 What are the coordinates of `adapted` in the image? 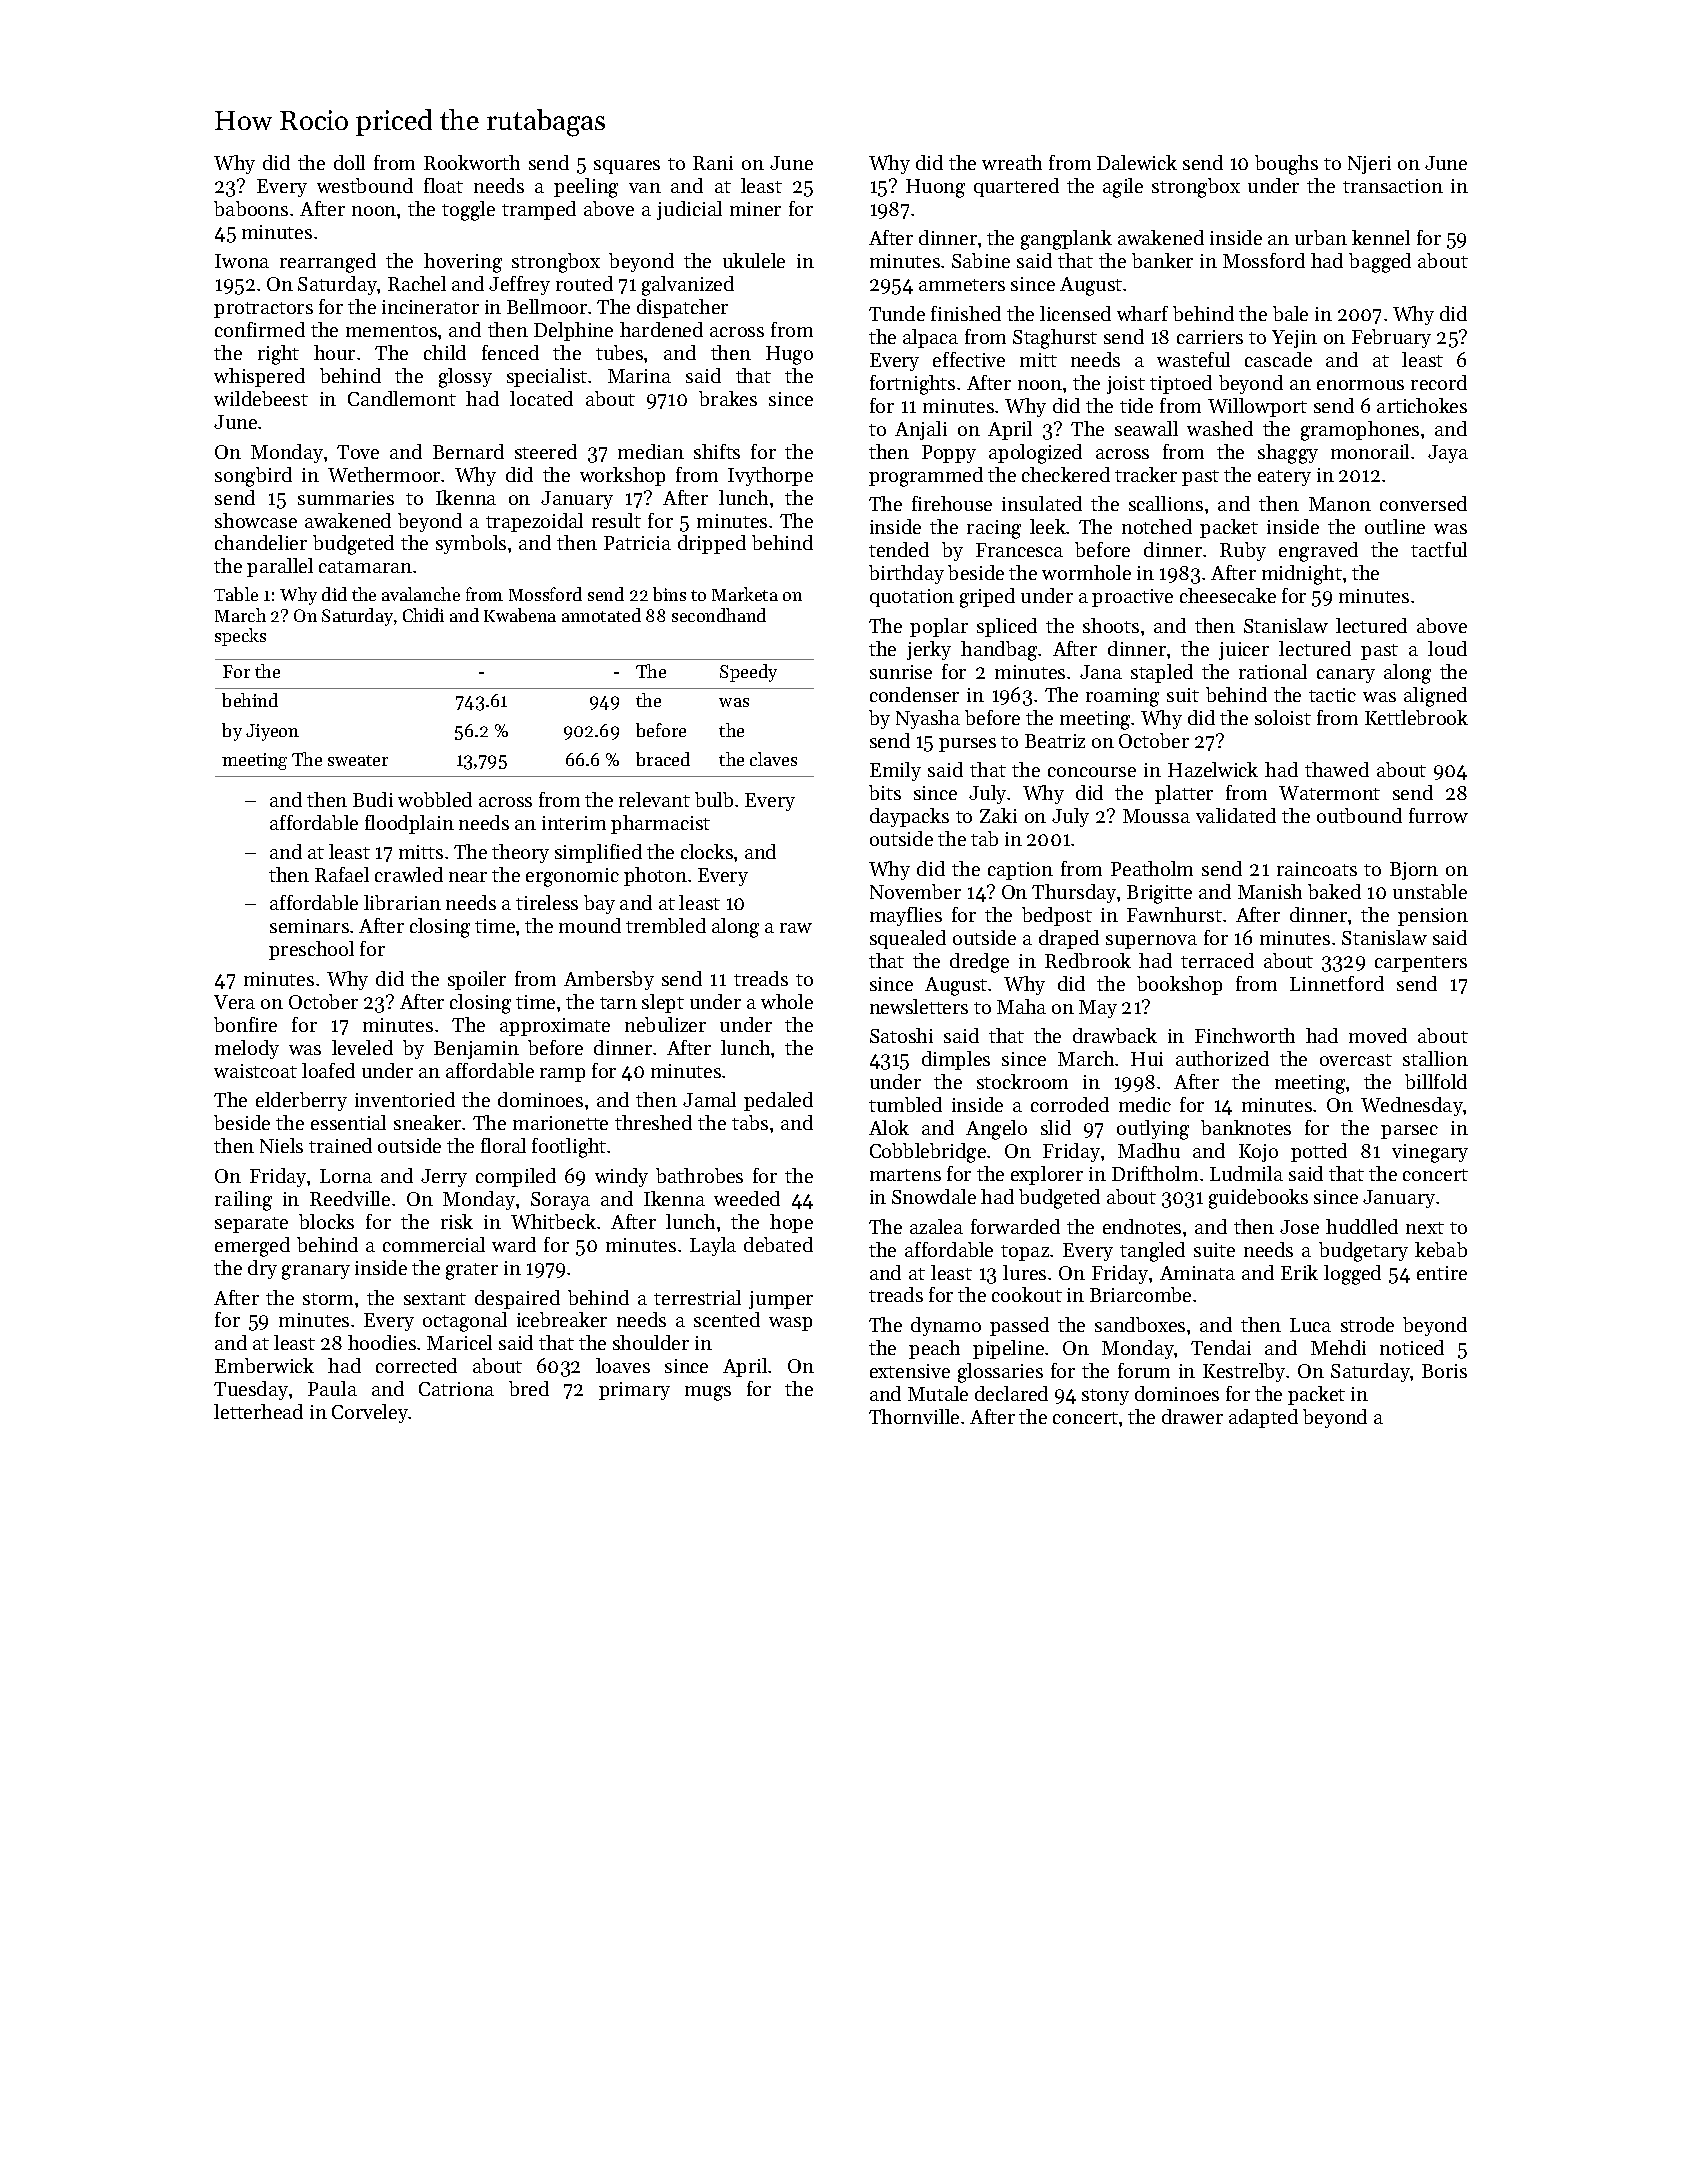 It's located at (1263, 1418).
